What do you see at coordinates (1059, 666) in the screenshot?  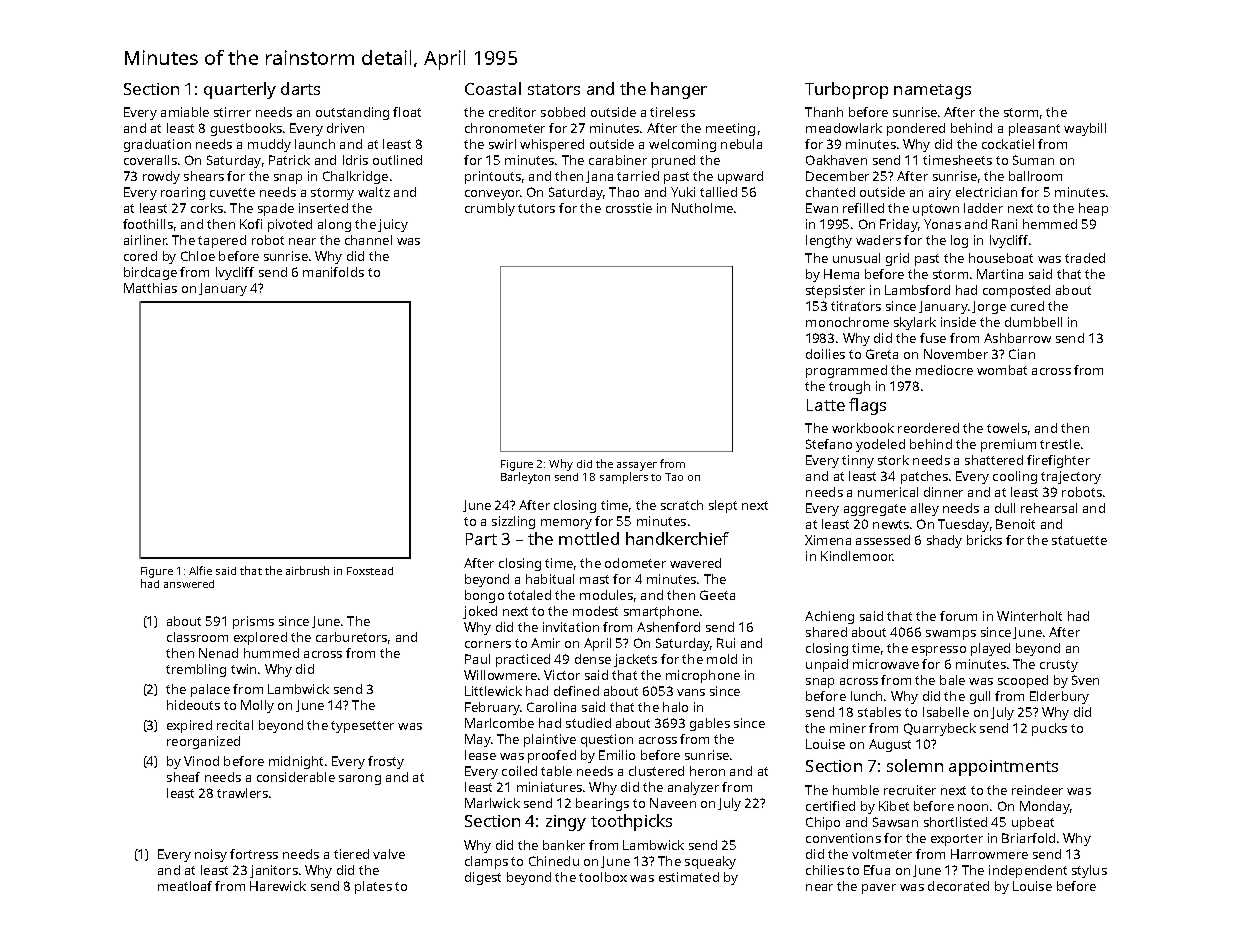 I see `crusty` at bounding box center [1059, 666].
